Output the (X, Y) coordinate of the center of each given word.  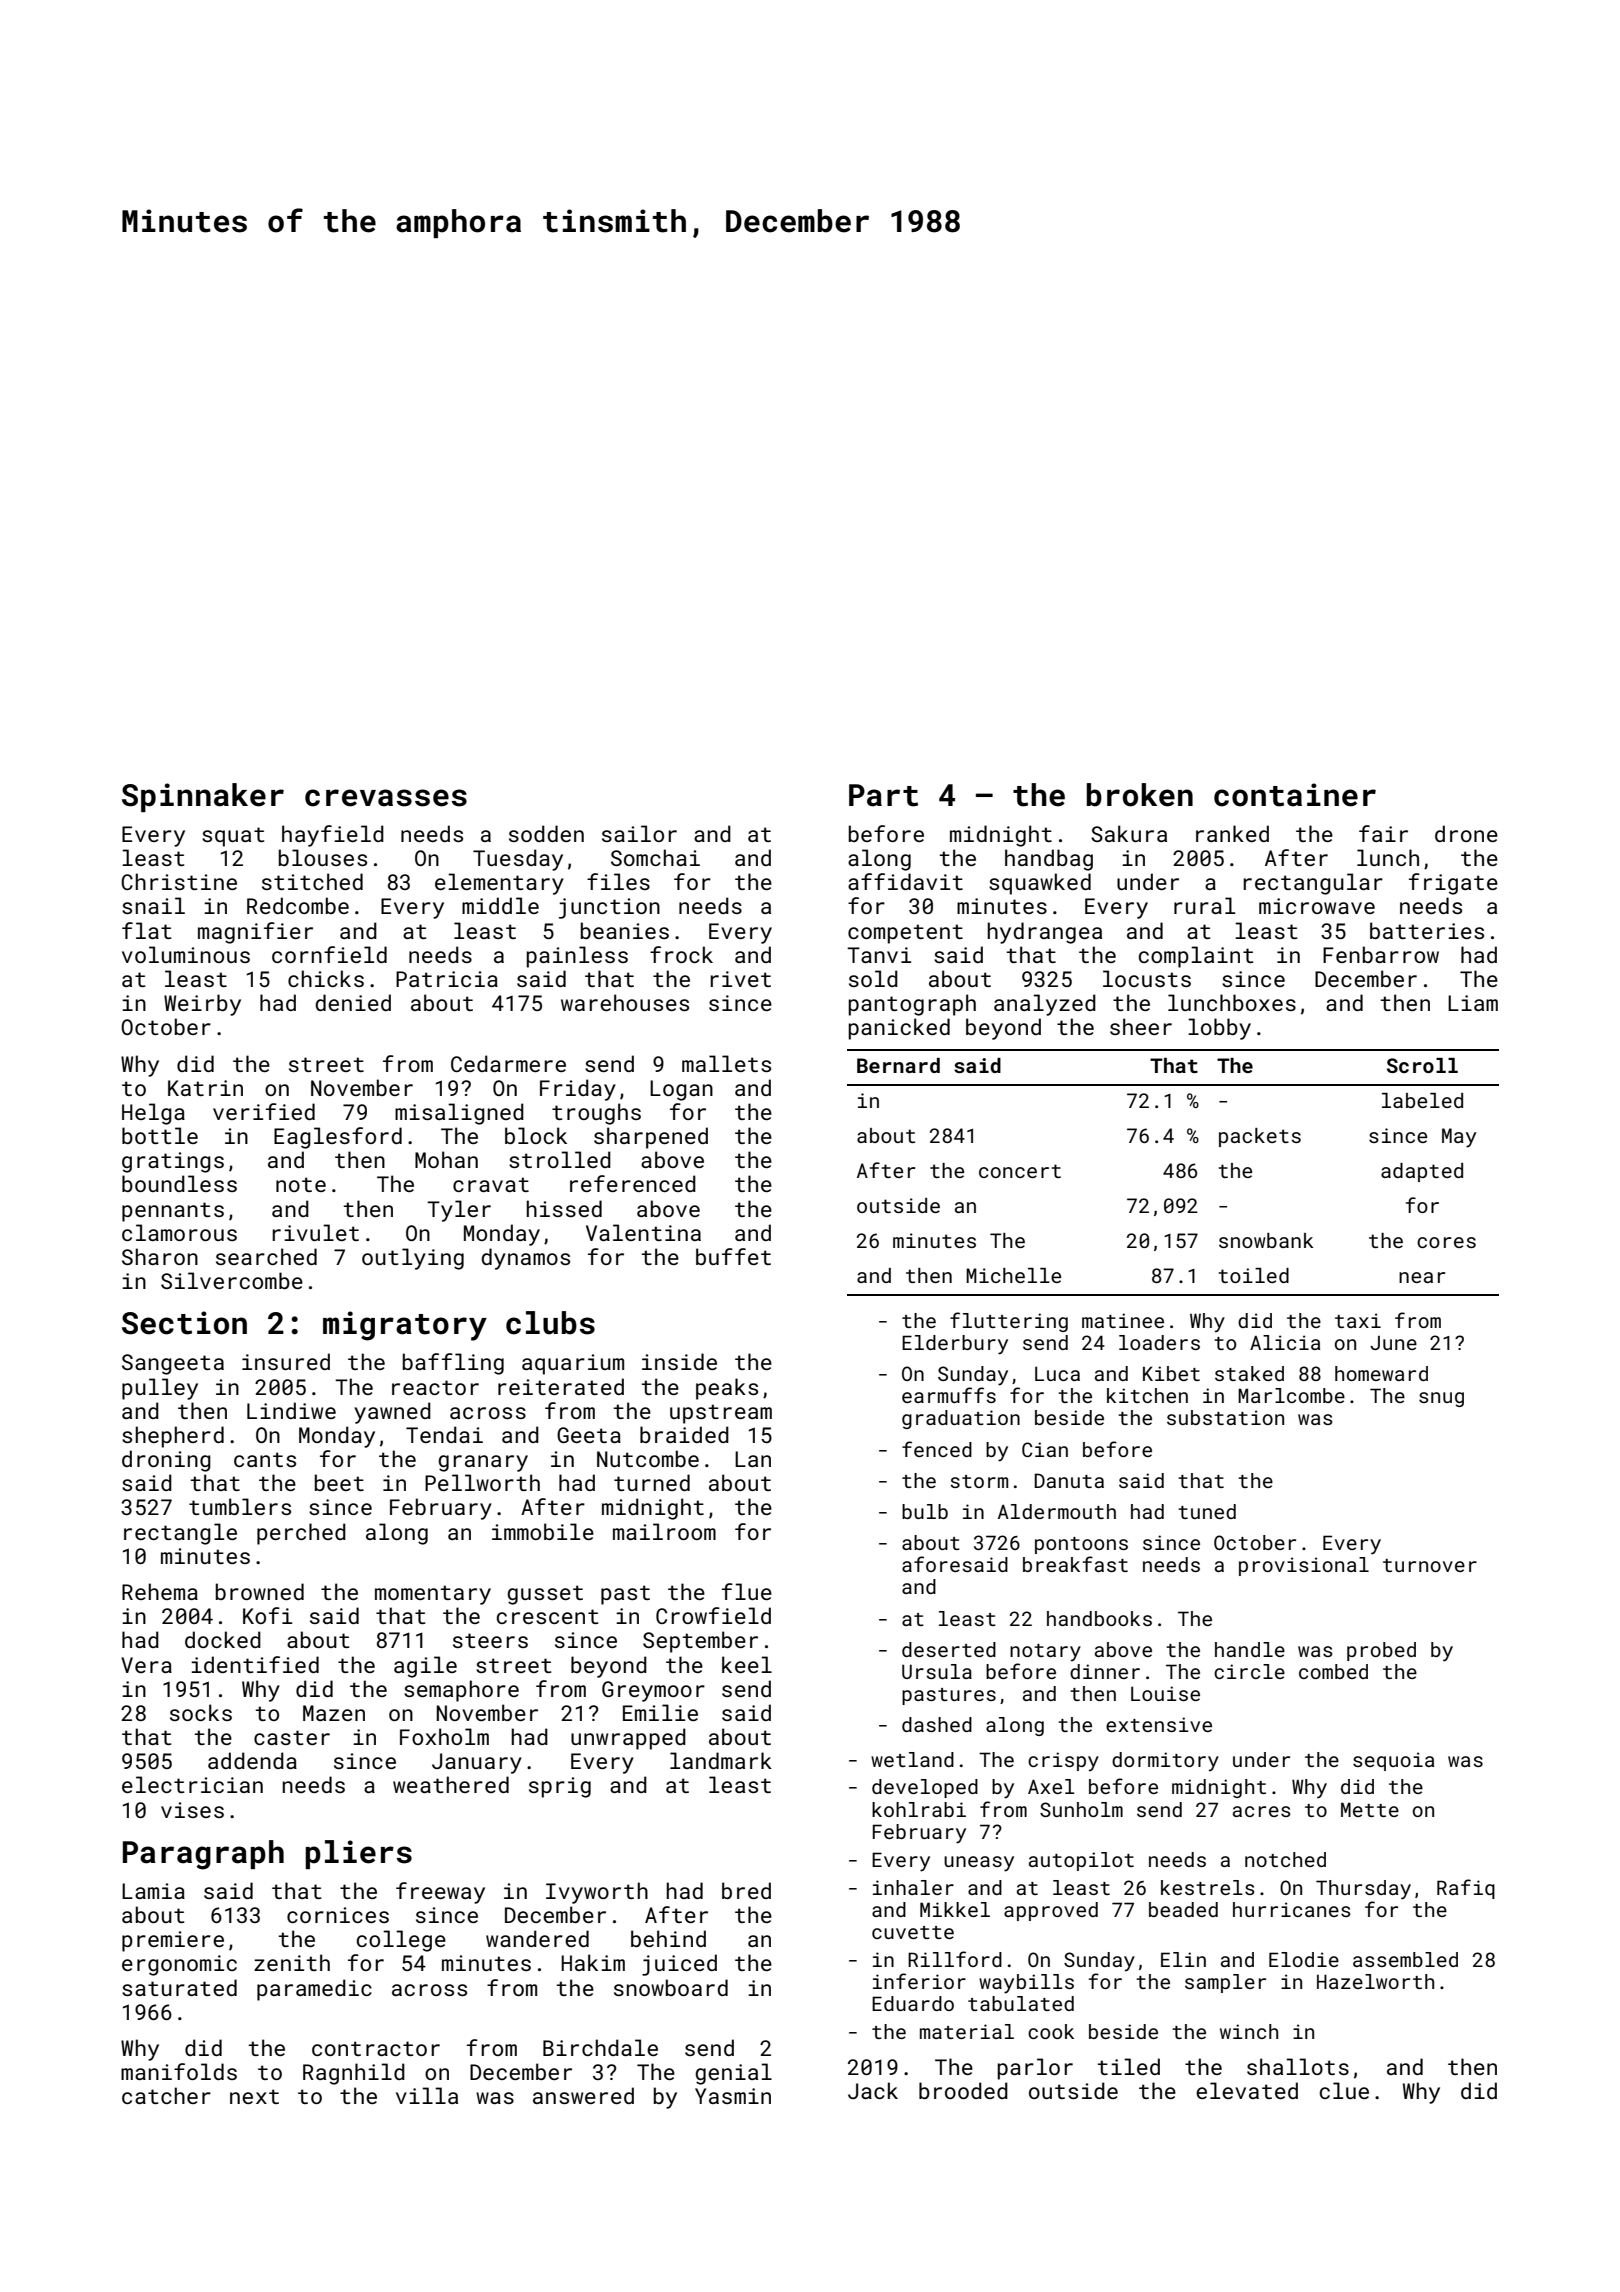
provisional (1304, 1566)
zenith (292, 1962)
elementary (499, 884)
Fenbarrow (1381, 954)
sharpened (651, 1138)
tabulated (1021, 2003)
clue (1344, 2090)
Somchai (655, 857)
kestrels (1208, 1887)
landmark (721, 1760)
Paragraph (203, 1855)
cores (1446, 1242)
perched (301, 1534)
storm (979, 1481)
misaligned (459, 1114)
